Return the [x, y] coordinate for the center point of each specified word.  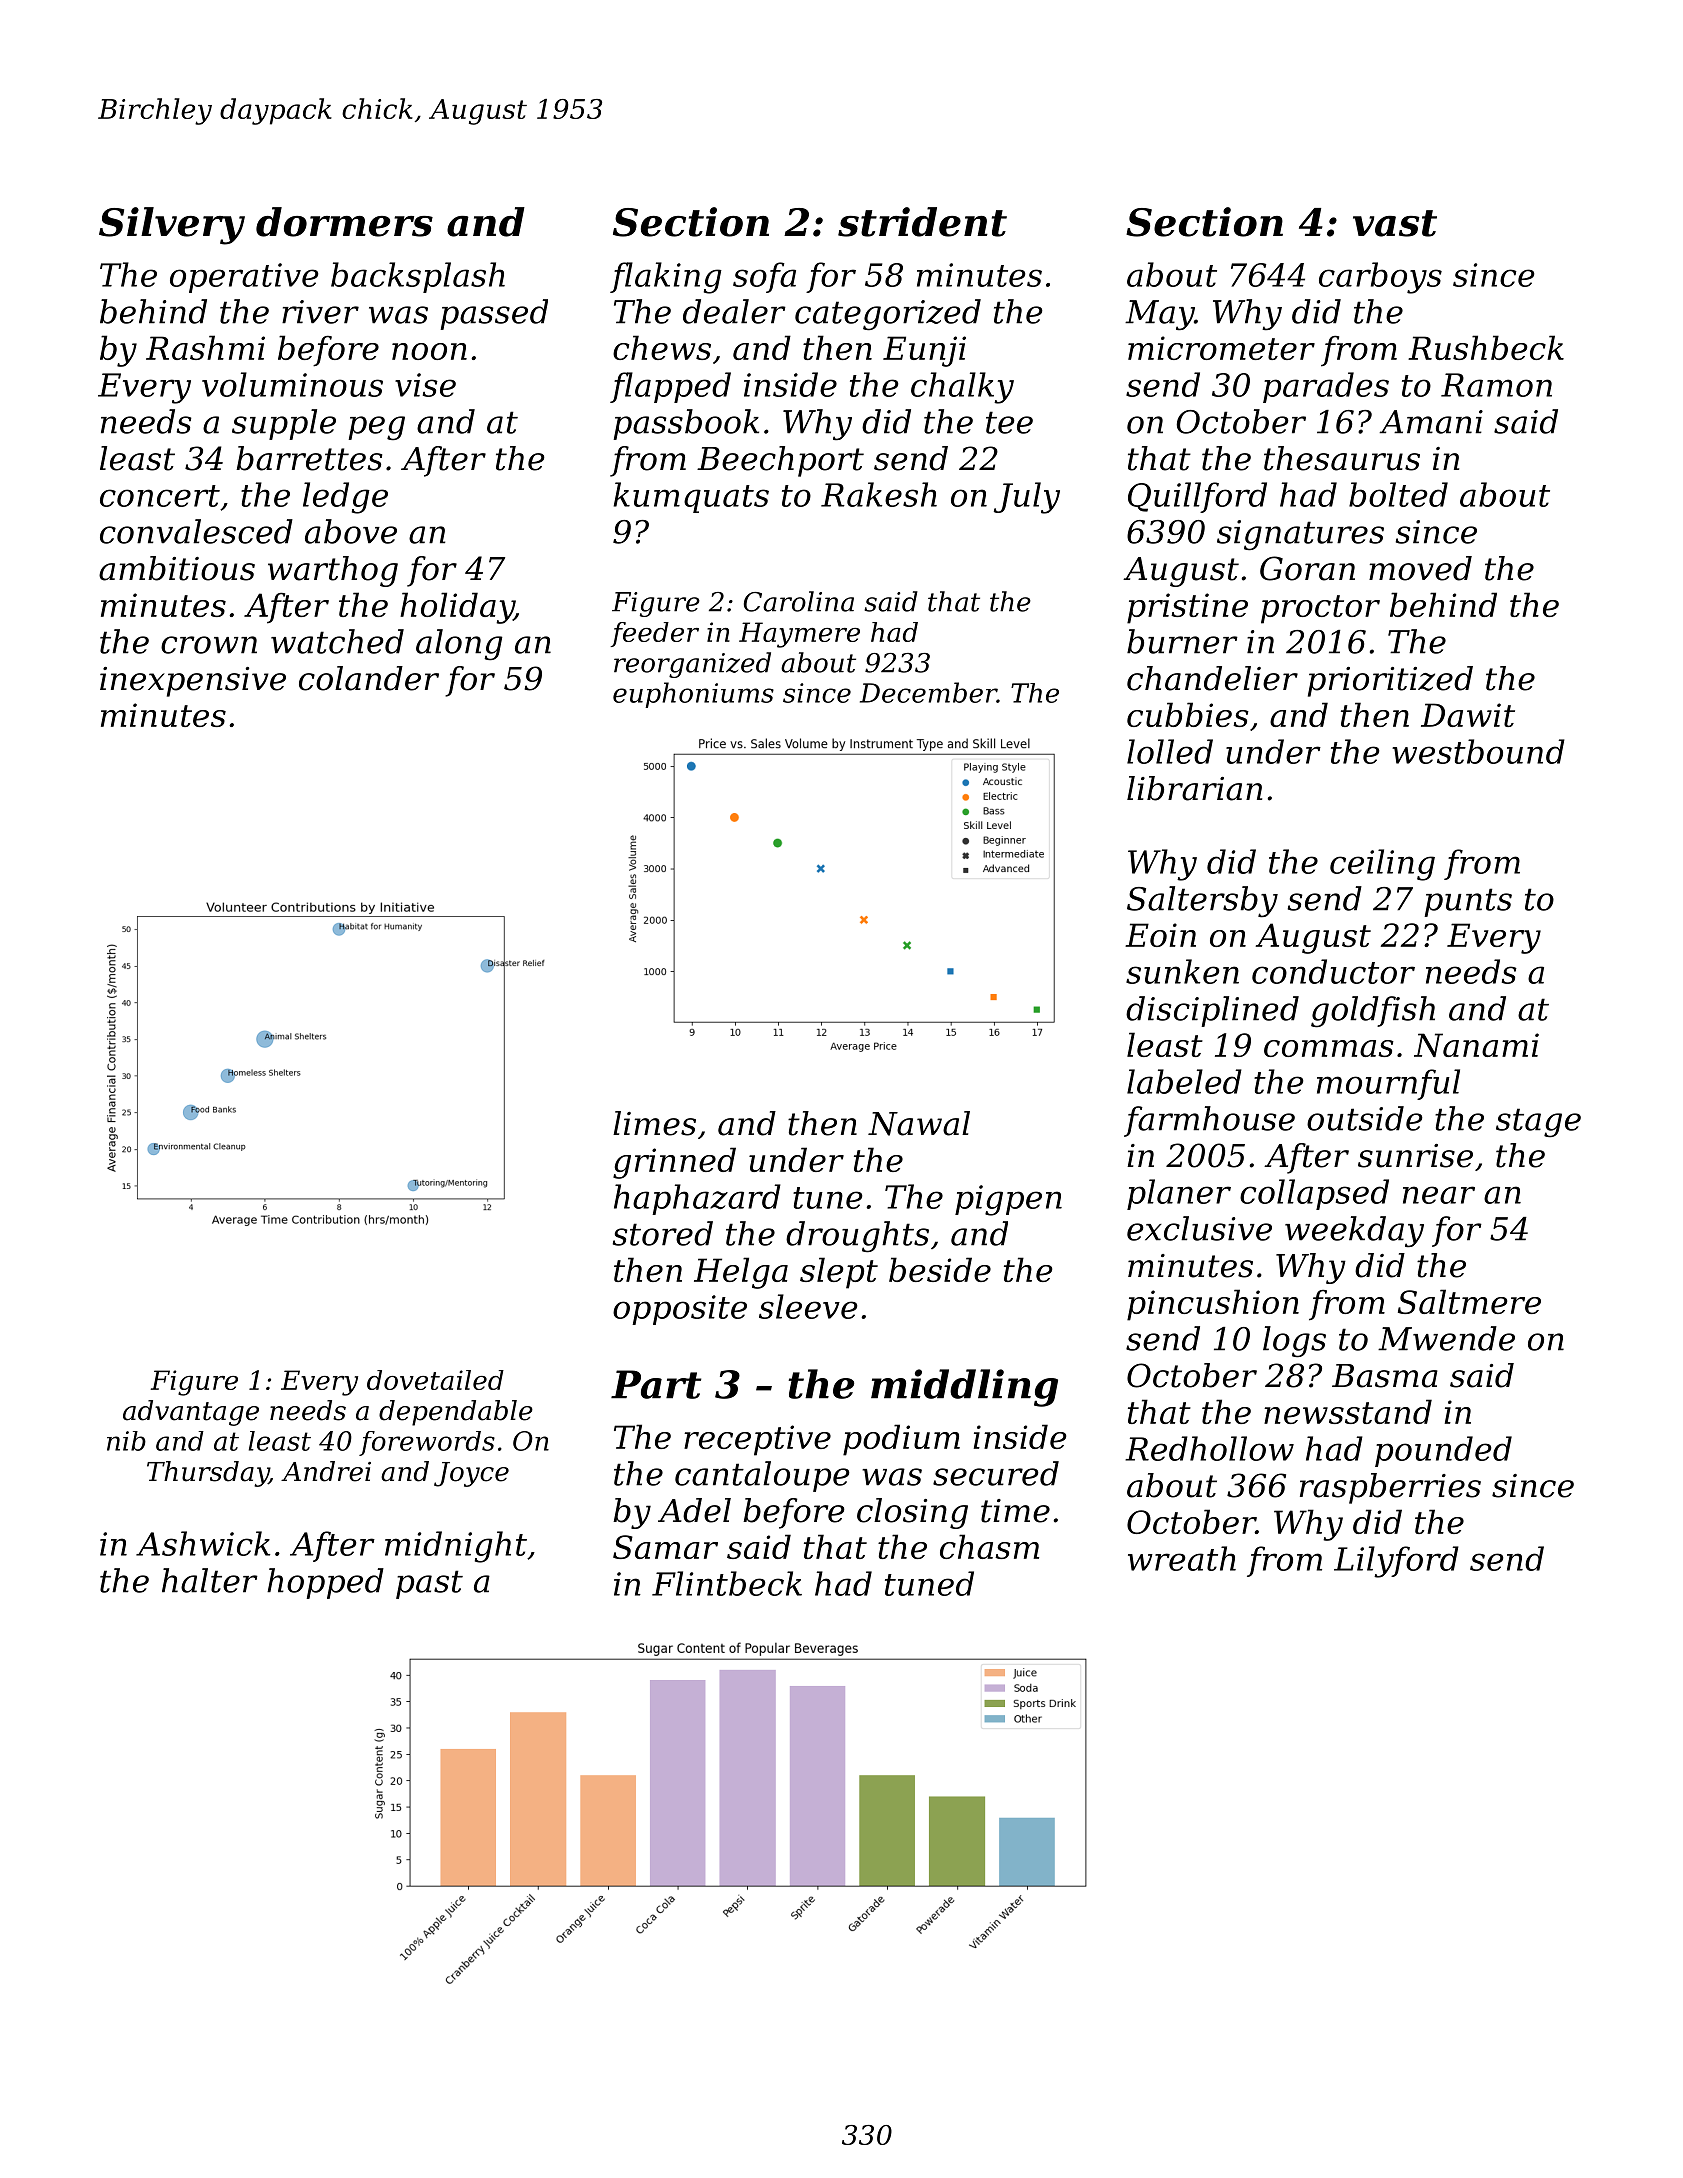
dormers [344, 222]
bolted [1398, 494]
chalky [962, 388]
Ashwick [203, 1543]
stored [663, 1233]
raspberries [1390, 1488]
